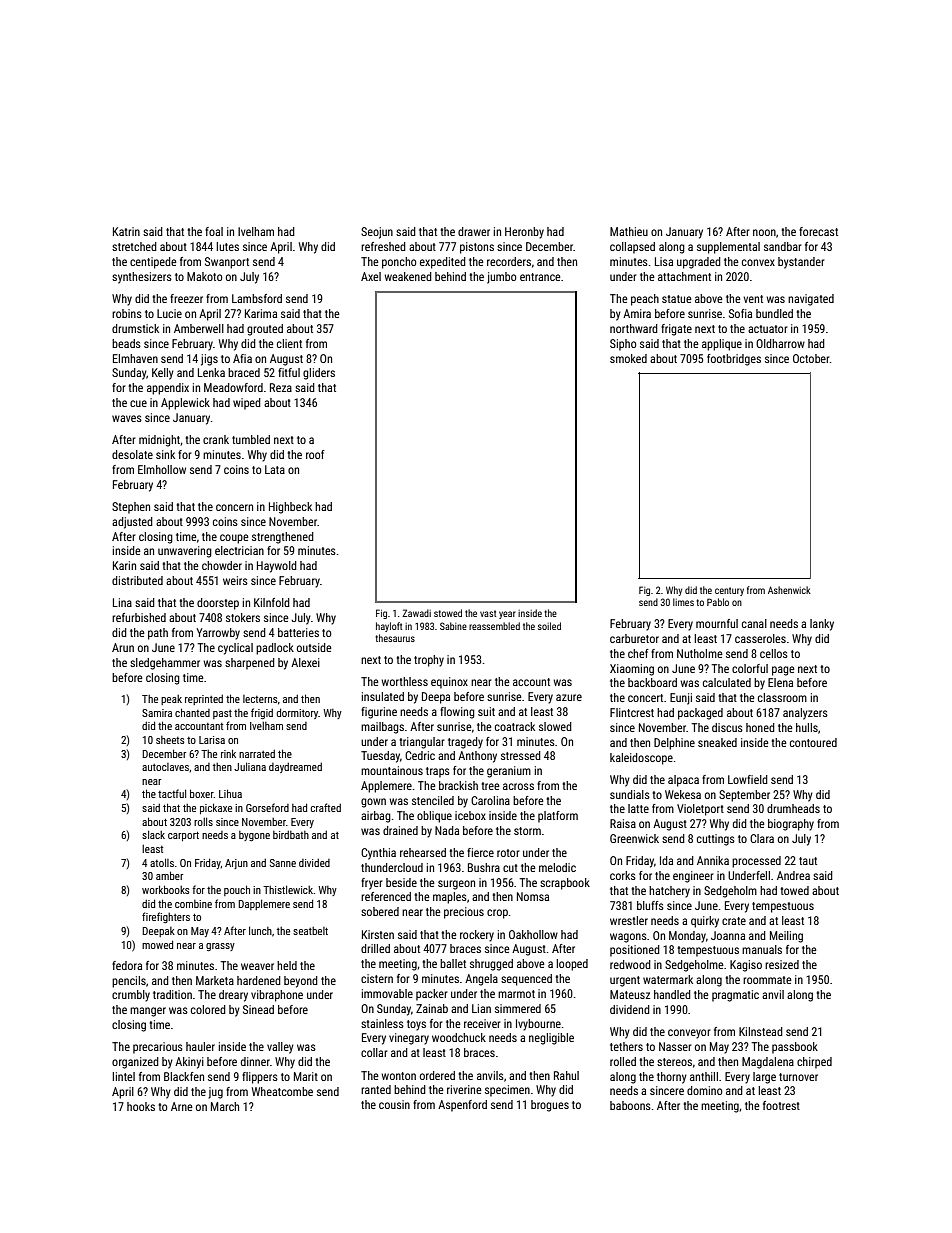 Image resolution: width=952 pixels, height=1233 pixels. Describe the element at coordinates (734, 360) in the screenshot. I see `footbridges` at that location.
